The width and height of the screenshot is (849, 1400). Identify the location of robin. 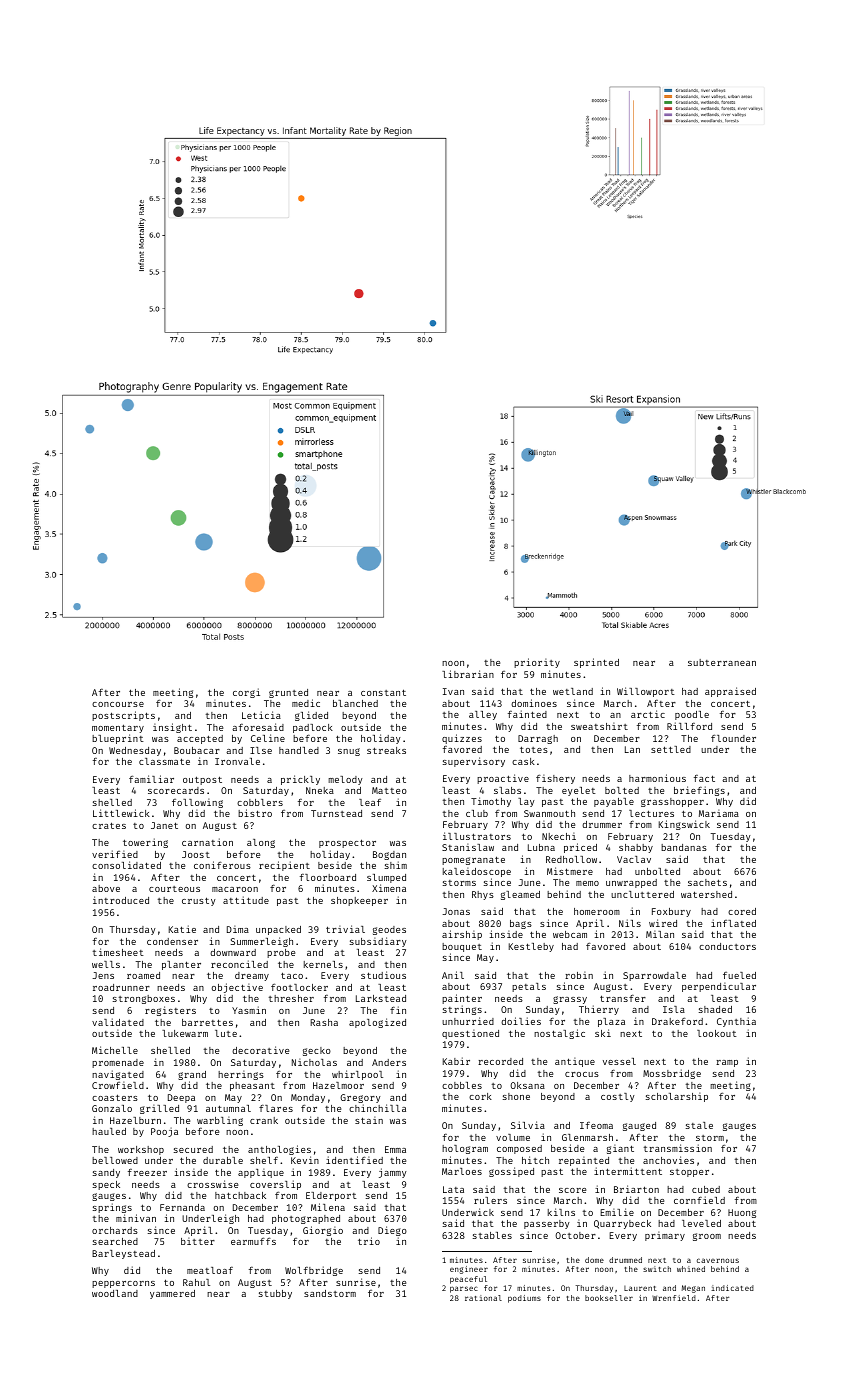
(579, 975).
